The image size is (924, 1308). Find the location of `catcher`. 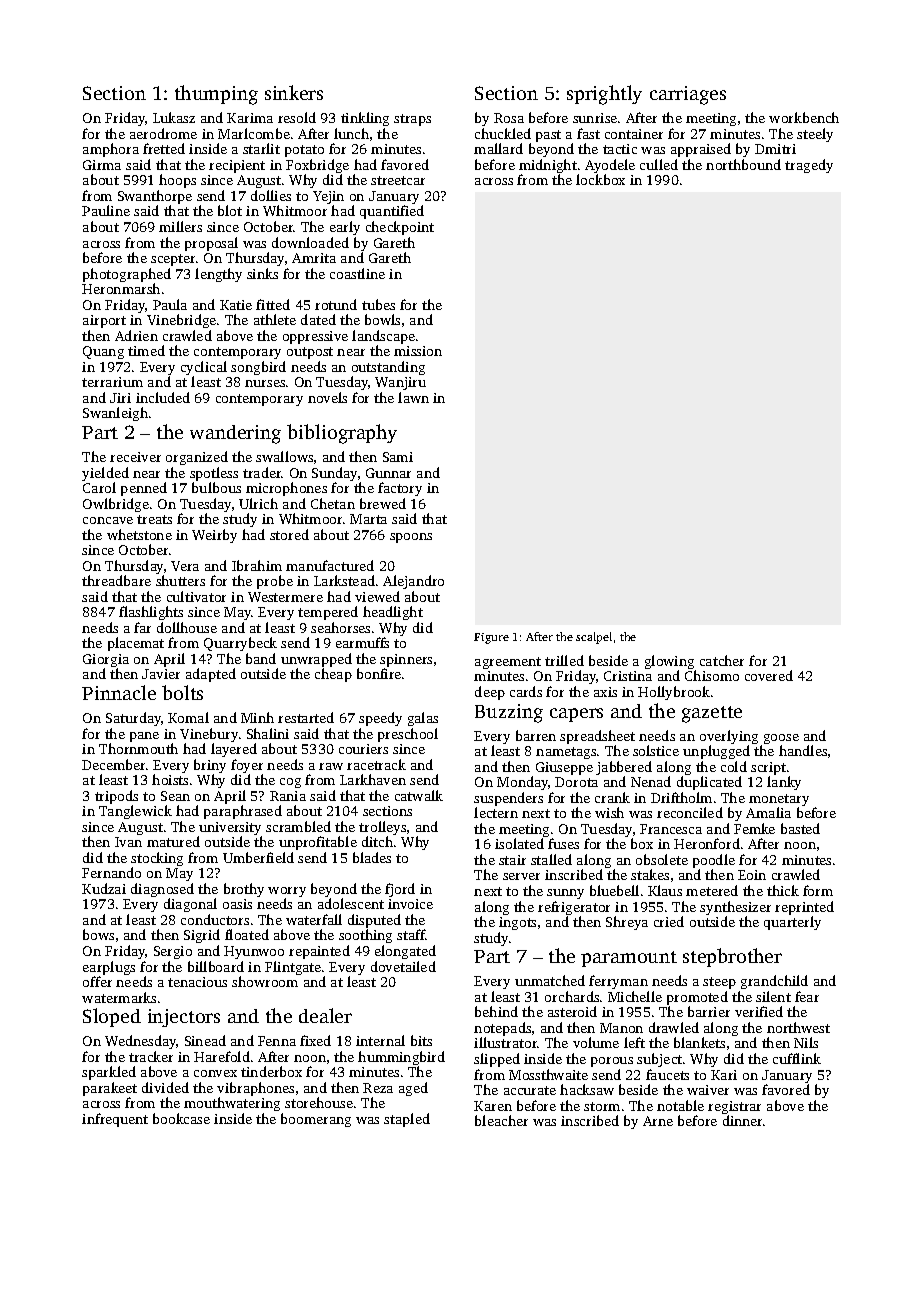

catcher is located at coordinates (722, 660).
